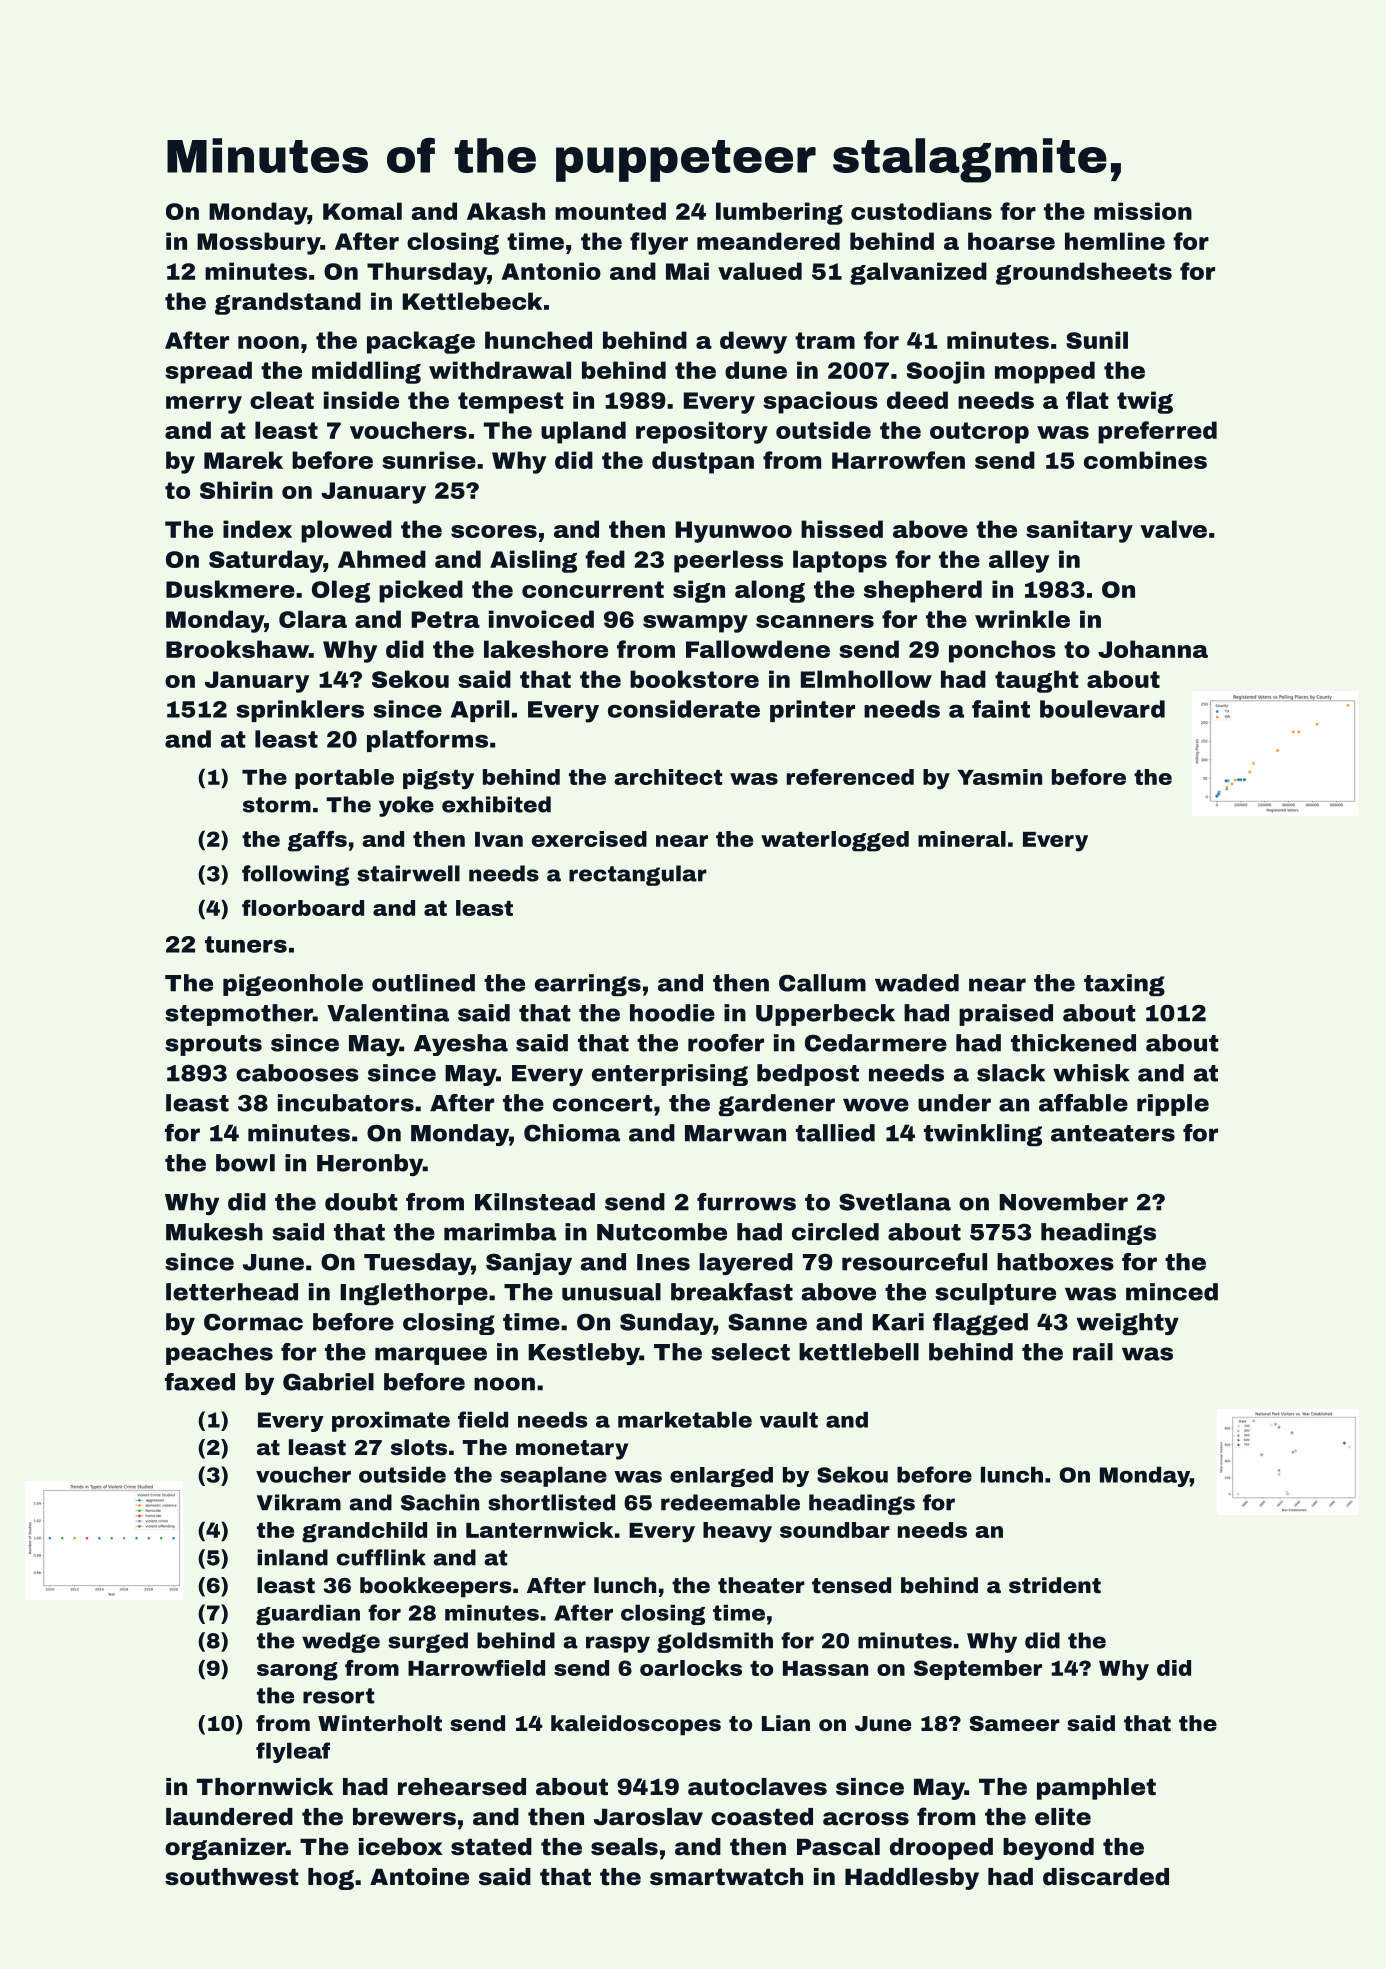 The width and height of the screenshot is (1386, 1969). What do you see at coordinates (494, 531) in the screenshot?
I see `scores` at bounding box center [494, 531].
